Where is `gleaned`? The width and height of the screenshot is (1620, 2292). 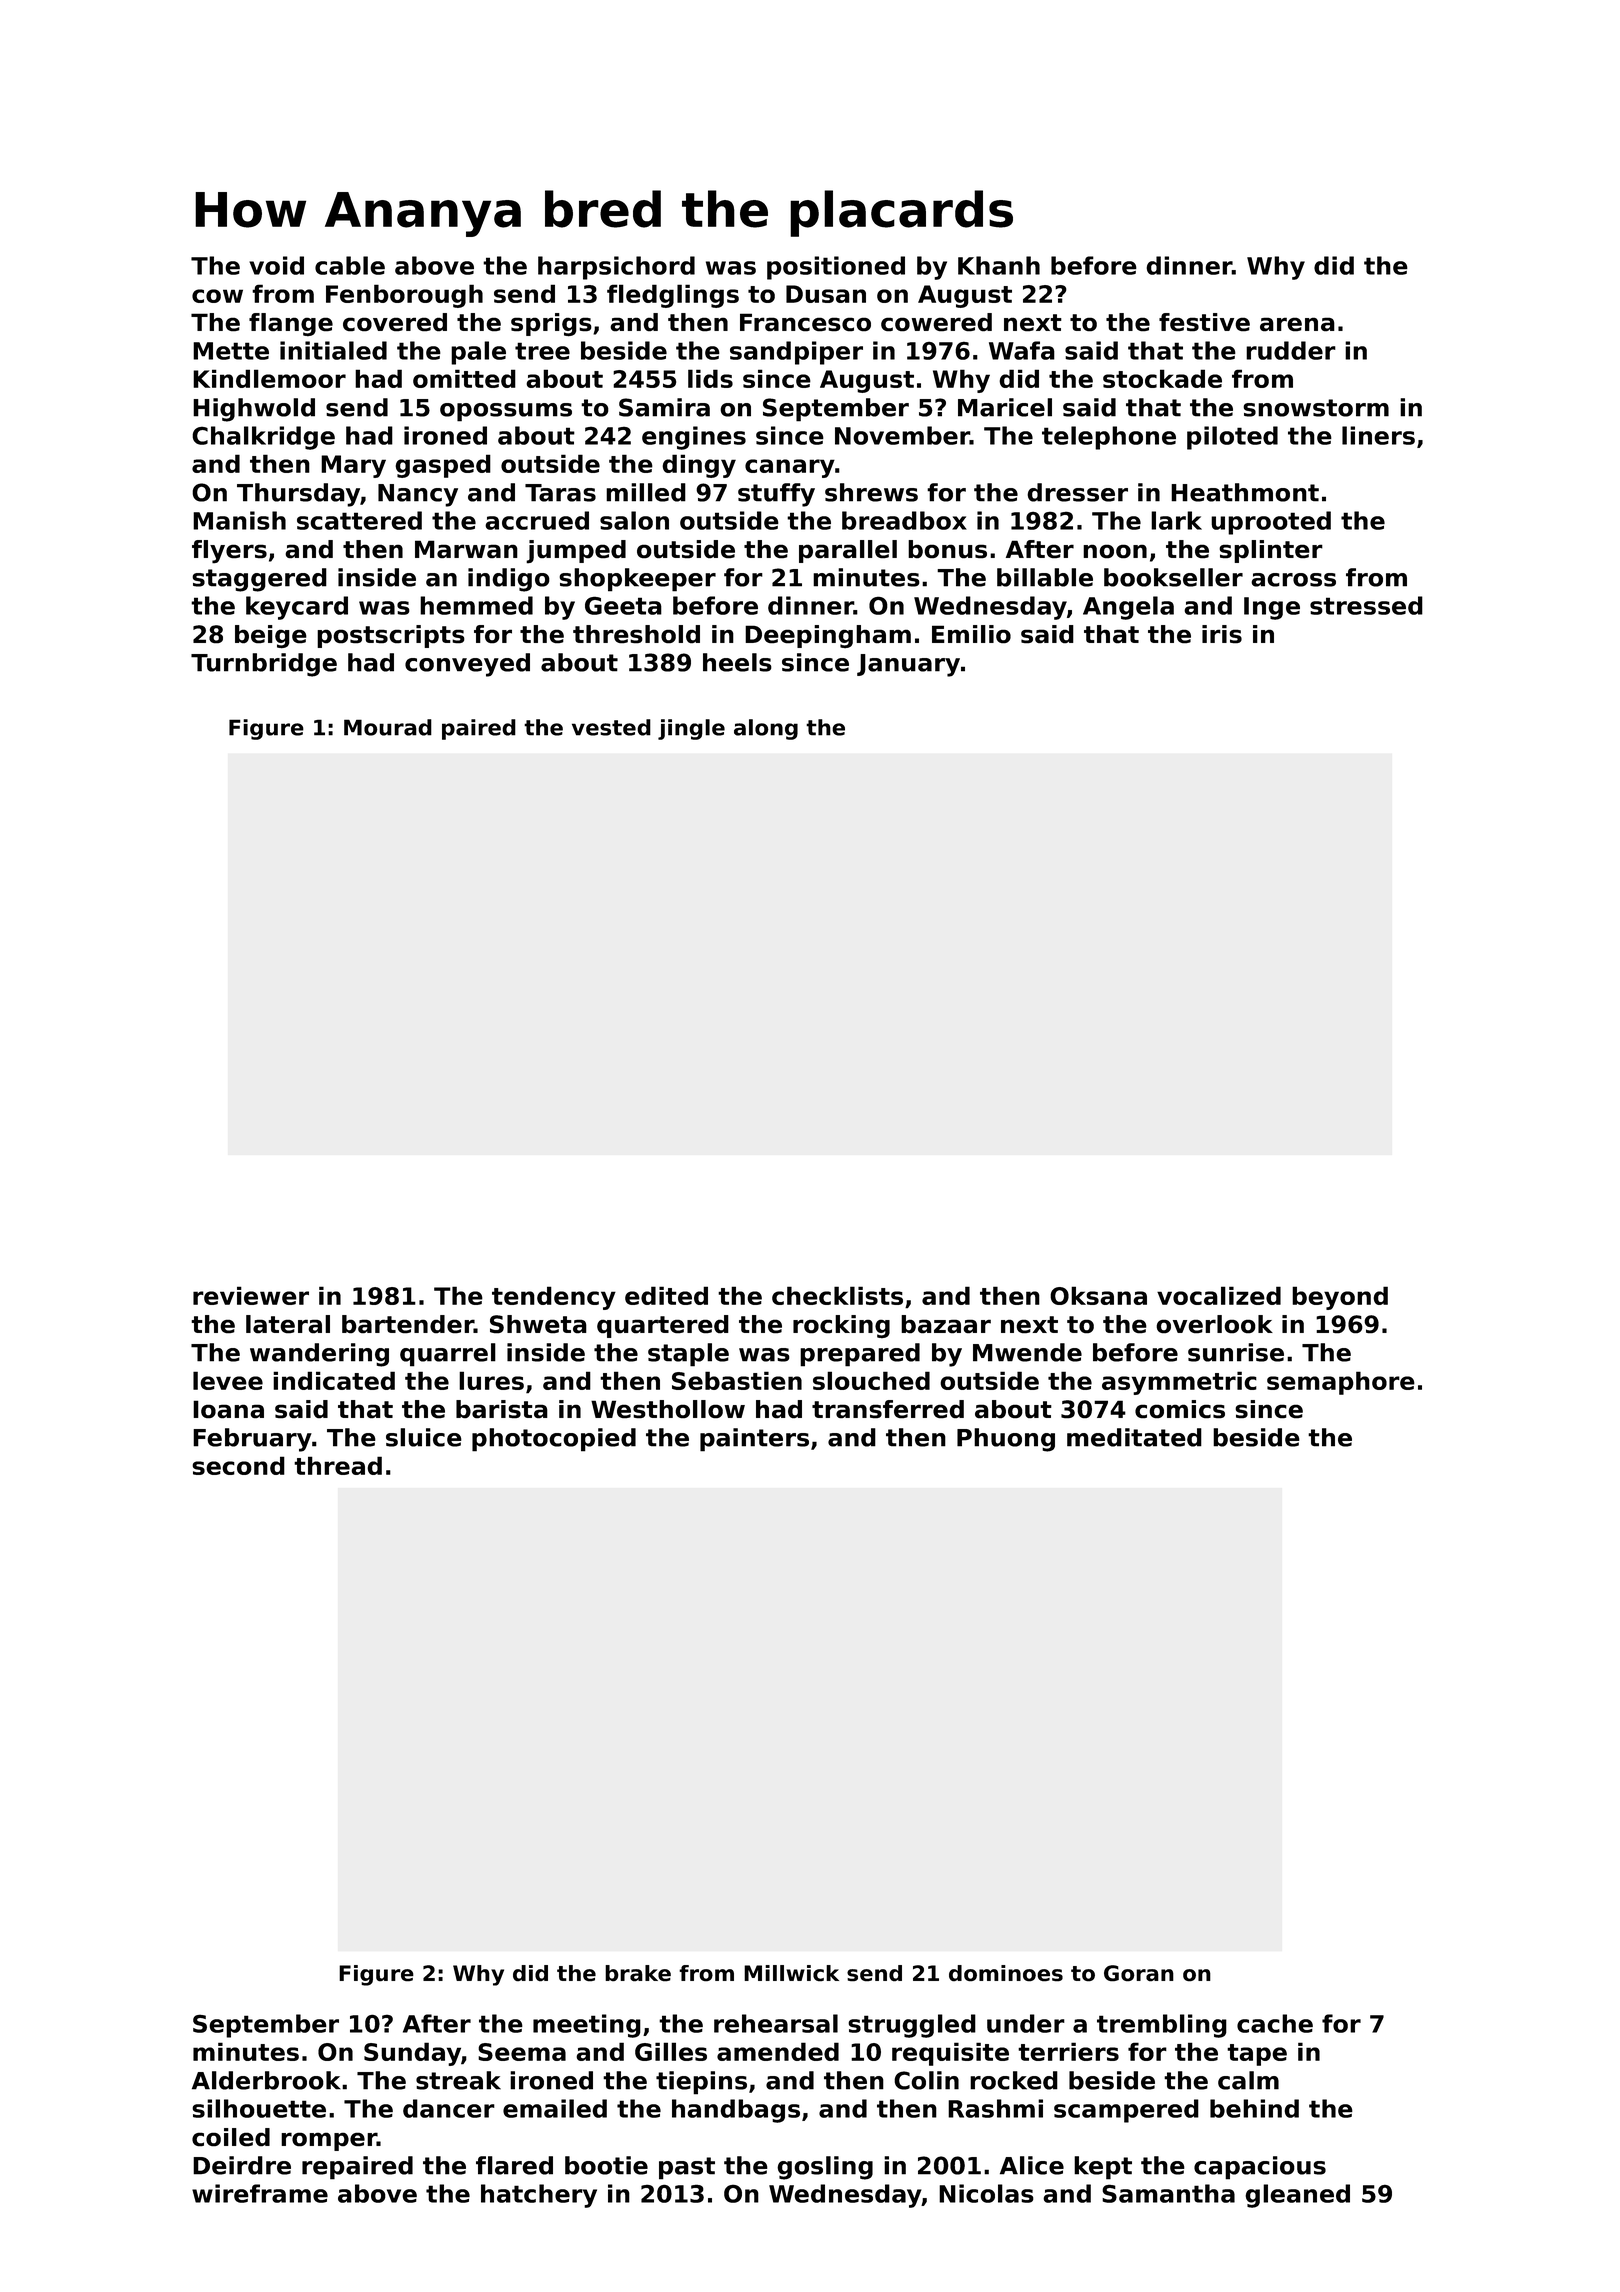
gleaned is located at coordinates (1297, 2196).
